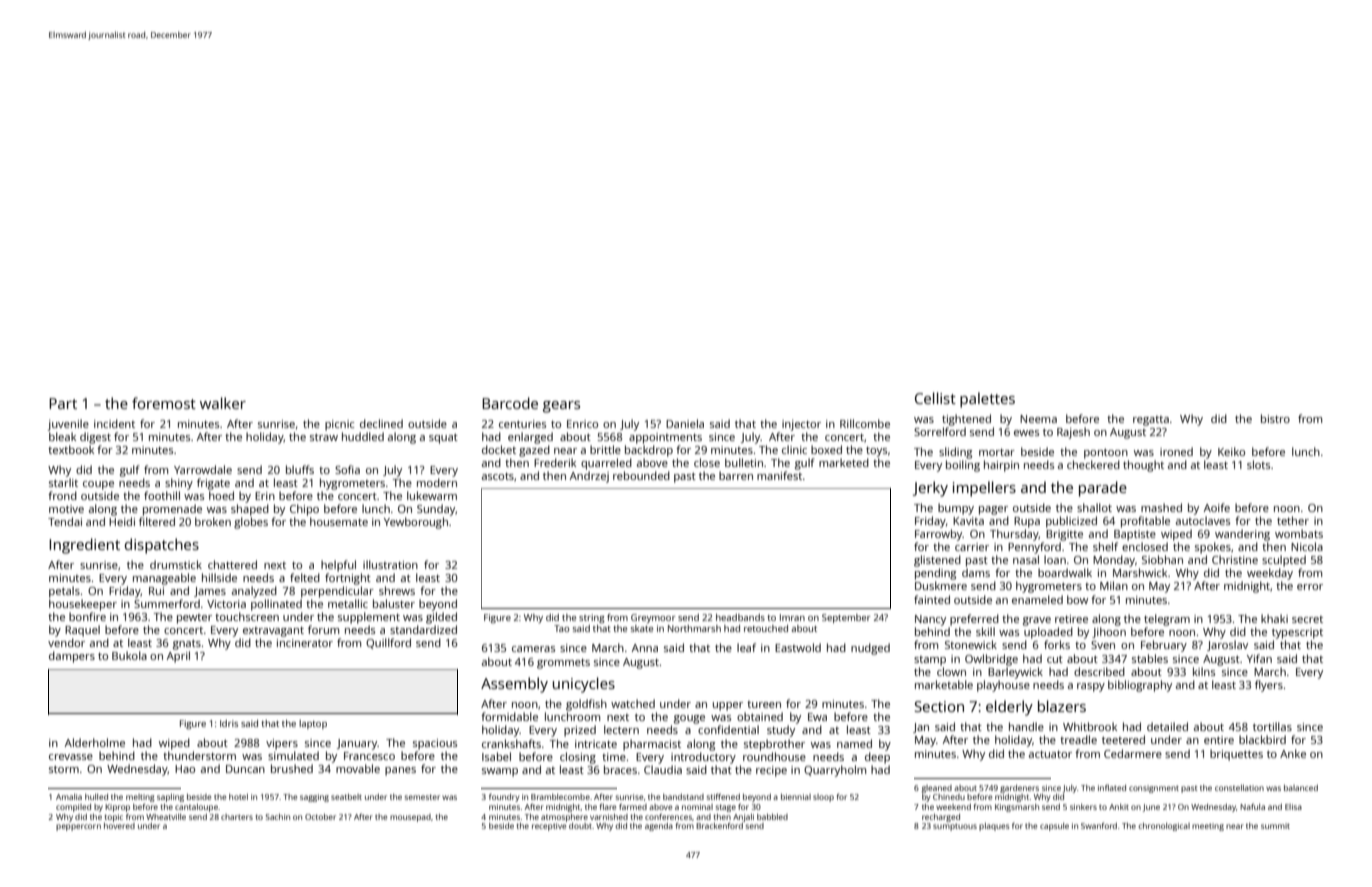 The width and height of the screenshot is (1372, 887). I want to click on atmosphere, so click(564, 818).
